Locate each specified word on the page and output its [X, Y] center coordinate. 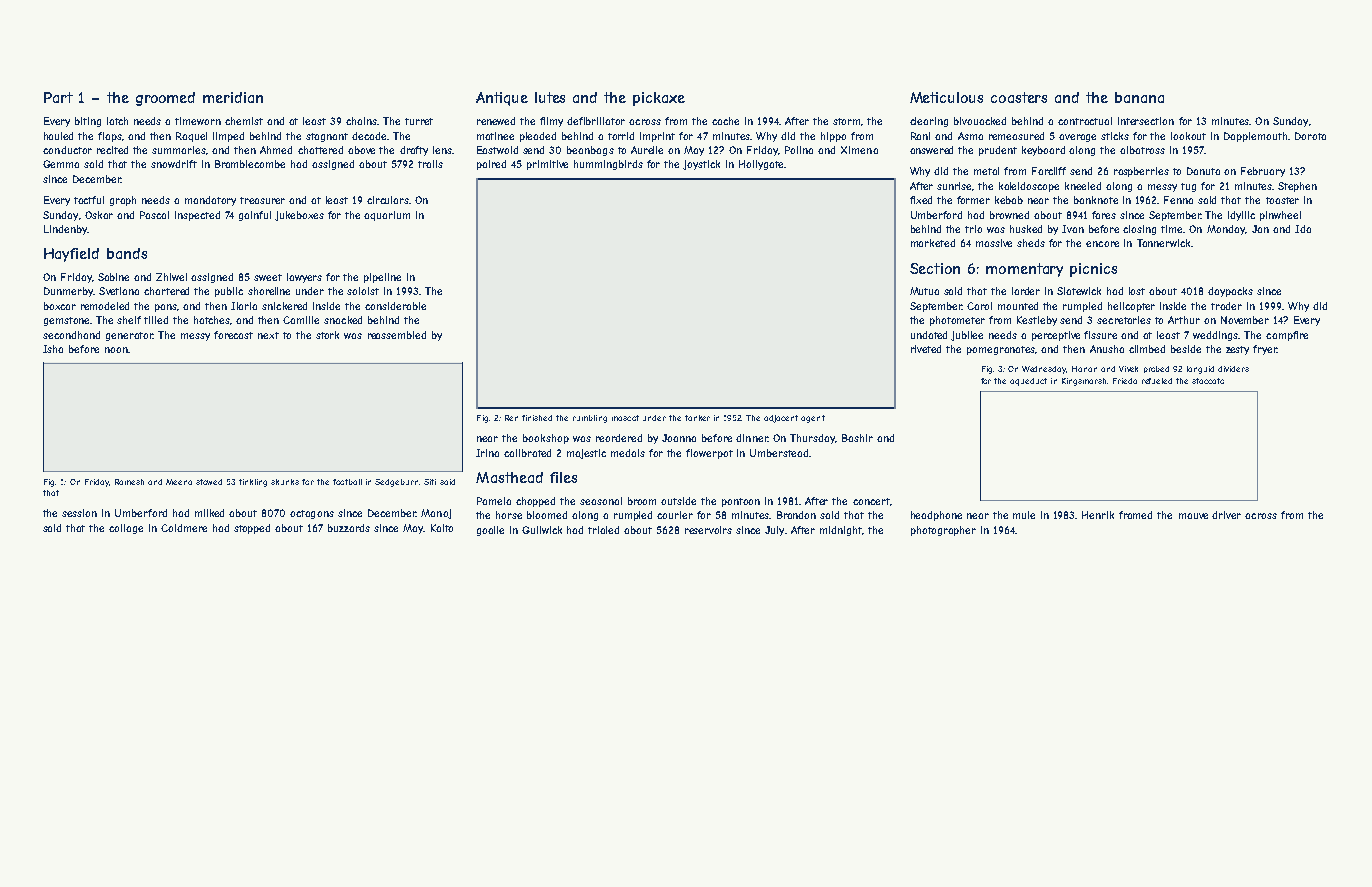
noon [116, 350]
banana [1139, 97]
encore [1102, 244]
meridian [233, 97]
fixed [921, 200]
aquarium [387, 216]
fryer [1265, 350]
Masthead [509, 477]
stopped [252, 529]
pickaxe [659, 99]
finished [537, 418]
